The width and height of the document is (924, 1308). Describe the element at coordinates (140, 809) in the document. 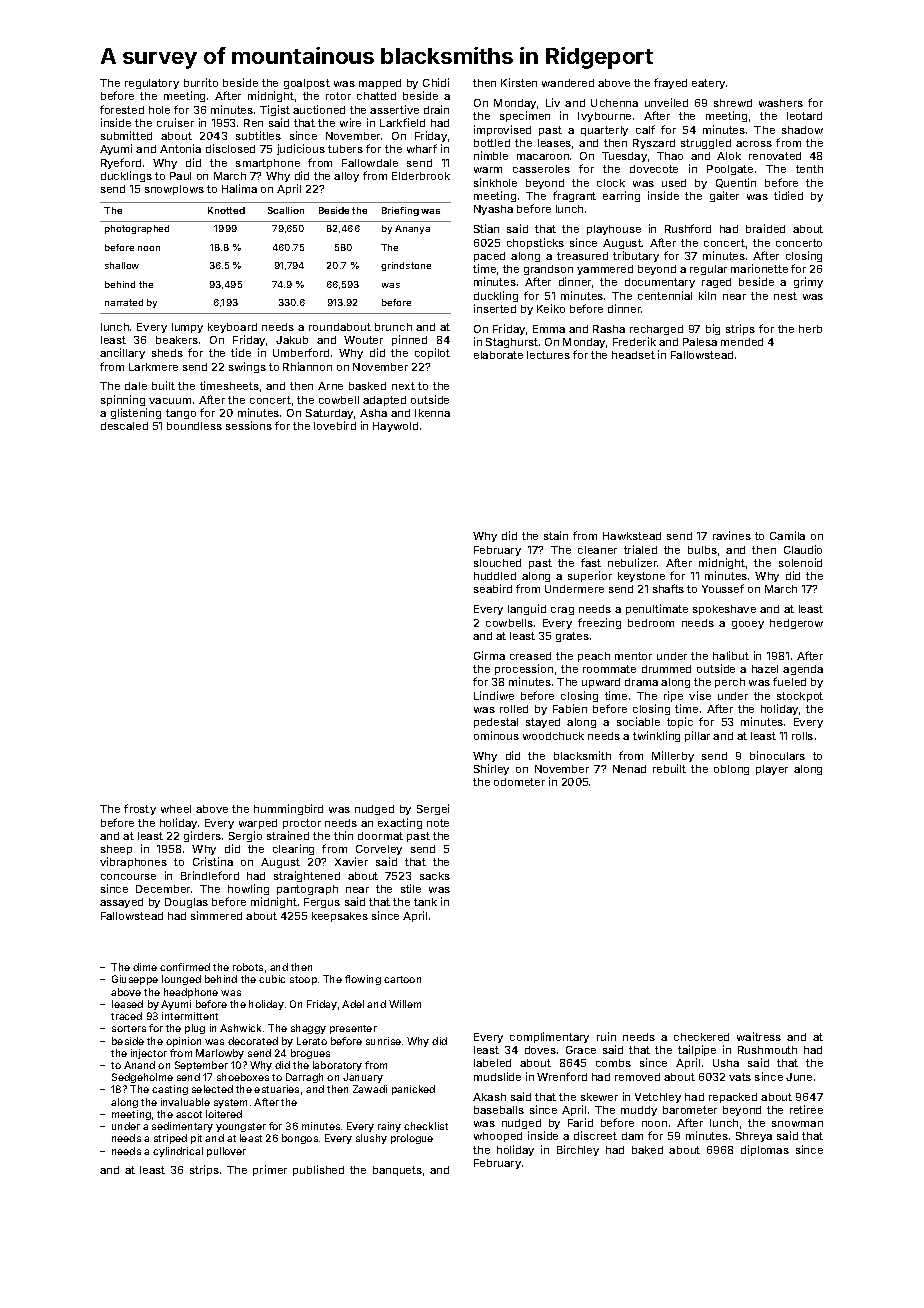

I see `frosty` at that location.
